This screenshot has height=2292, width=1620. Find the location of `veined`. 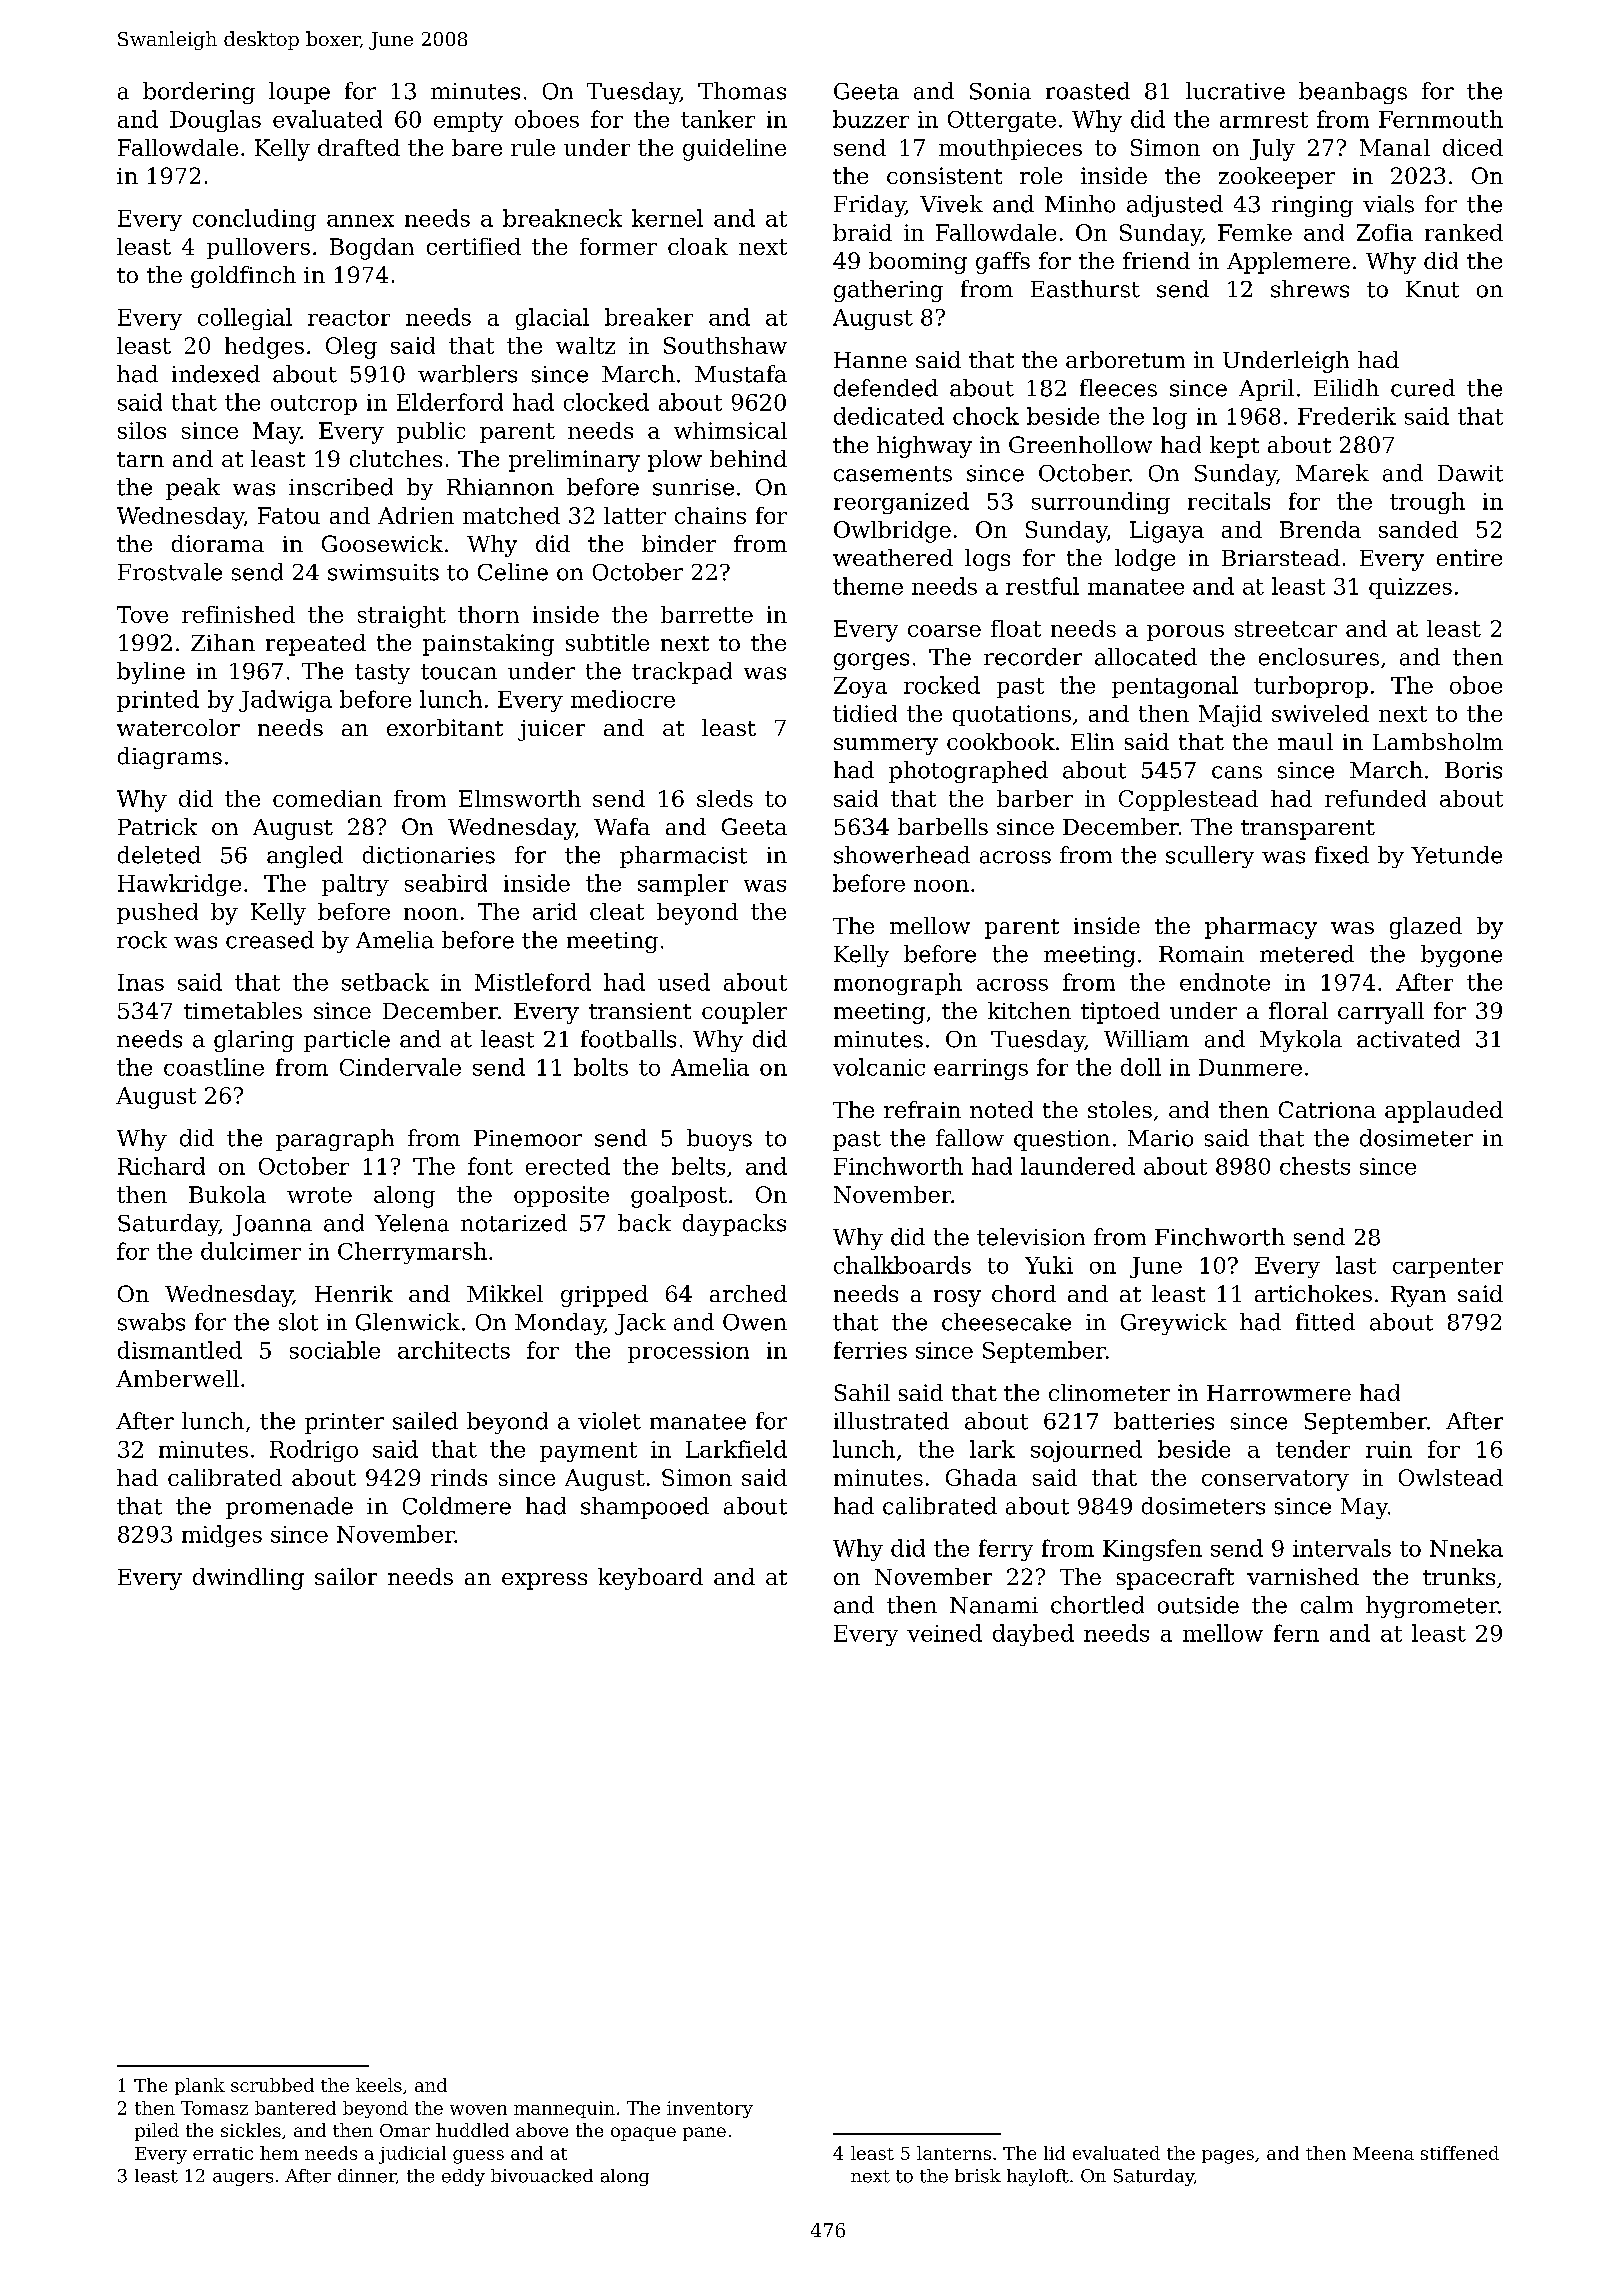

veined is located at coordinates (944, 1633).
